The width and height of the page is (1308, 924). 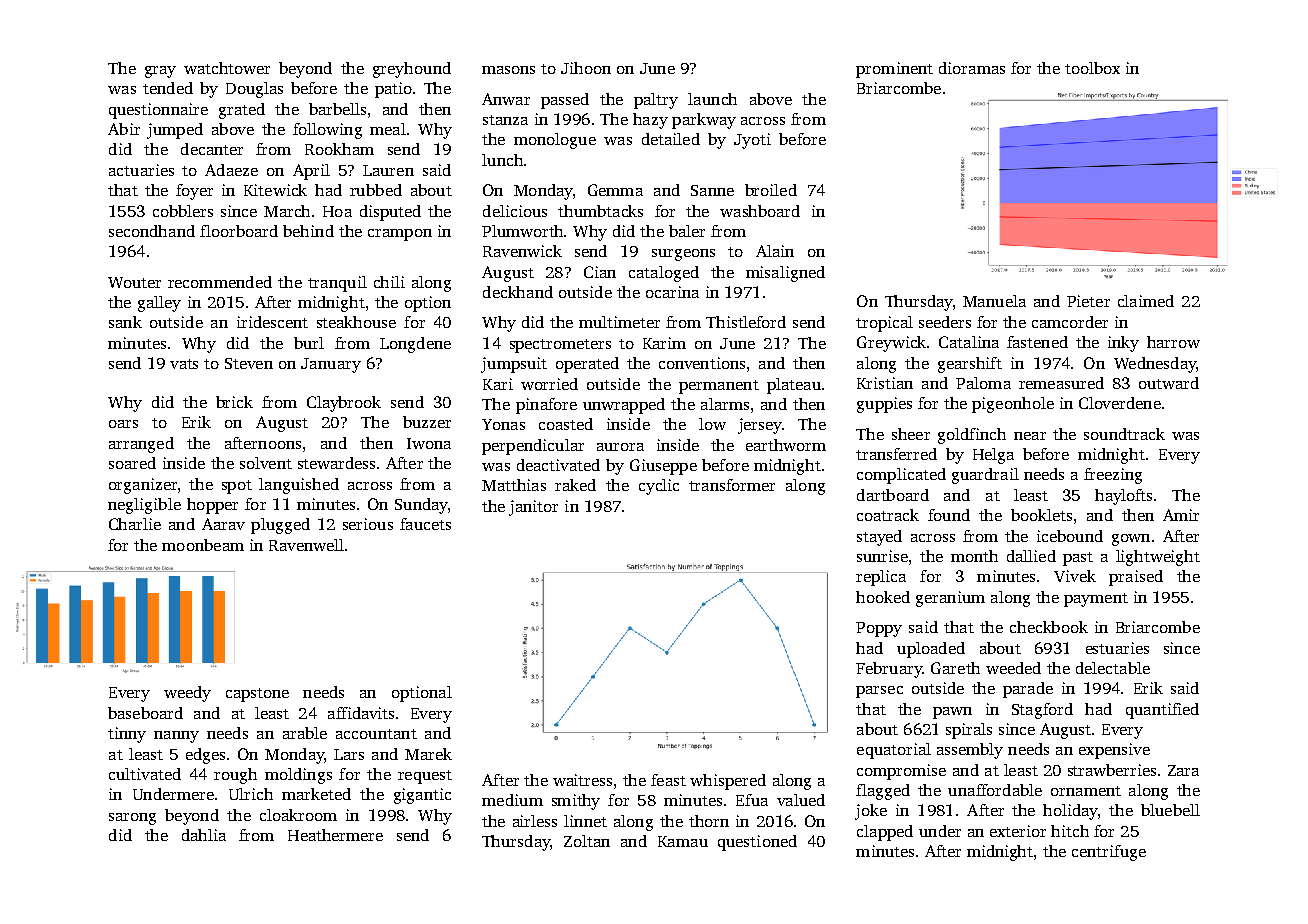 What do you see at coordinates (1109, 853) in the page?
I see `centrifuge` at bounding box center [1109, 853].
